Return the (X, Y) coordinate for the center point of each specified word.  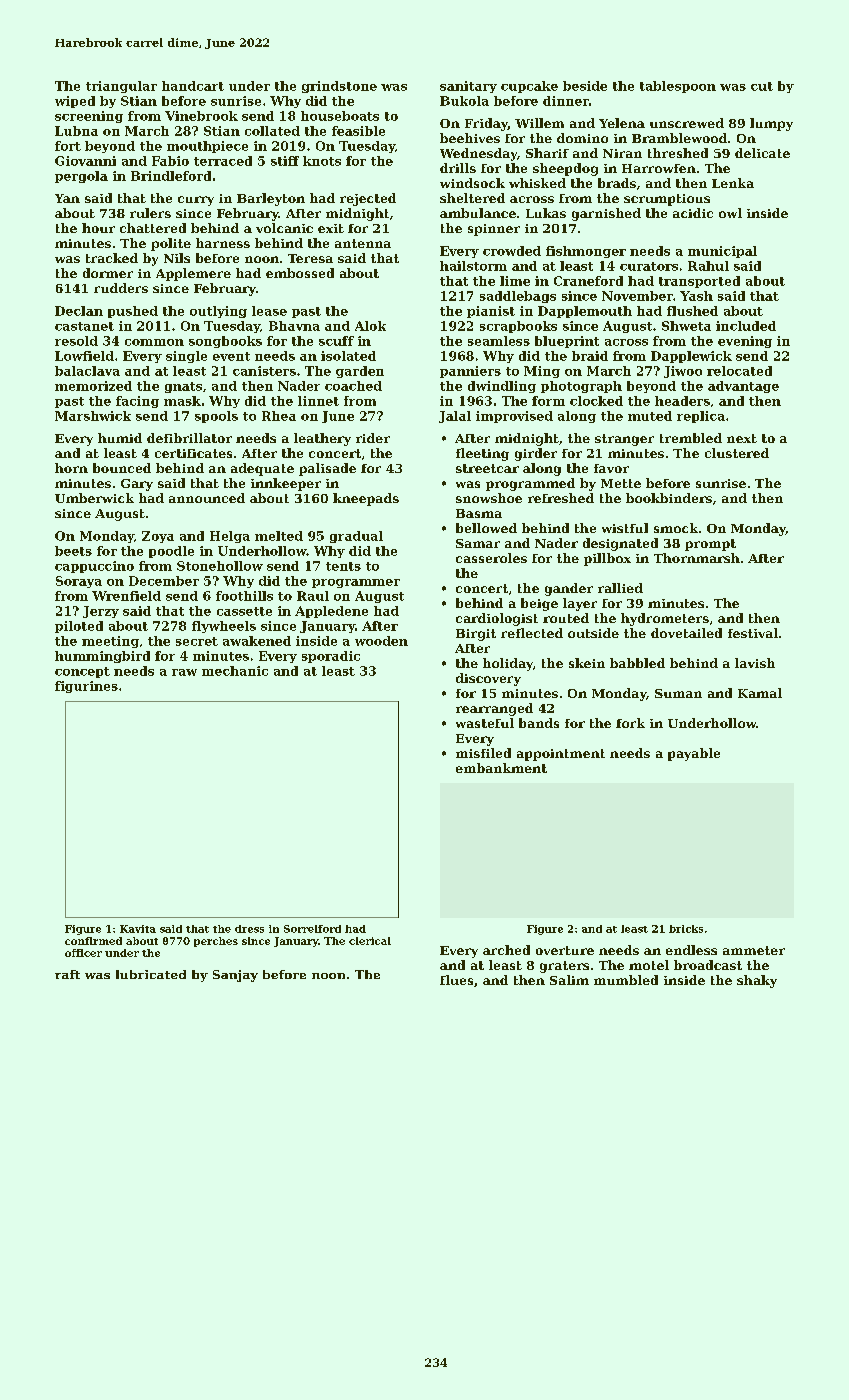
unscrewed (687, 123)
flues (456, 980)
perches (216, 942)
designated (620, 544)
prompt (710, 545)
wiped (75, 102)
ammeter (754, 950)
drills (458, 168)
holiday (508, 664)
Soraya (79, 582)
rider (373, 438)
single (186, 357)
